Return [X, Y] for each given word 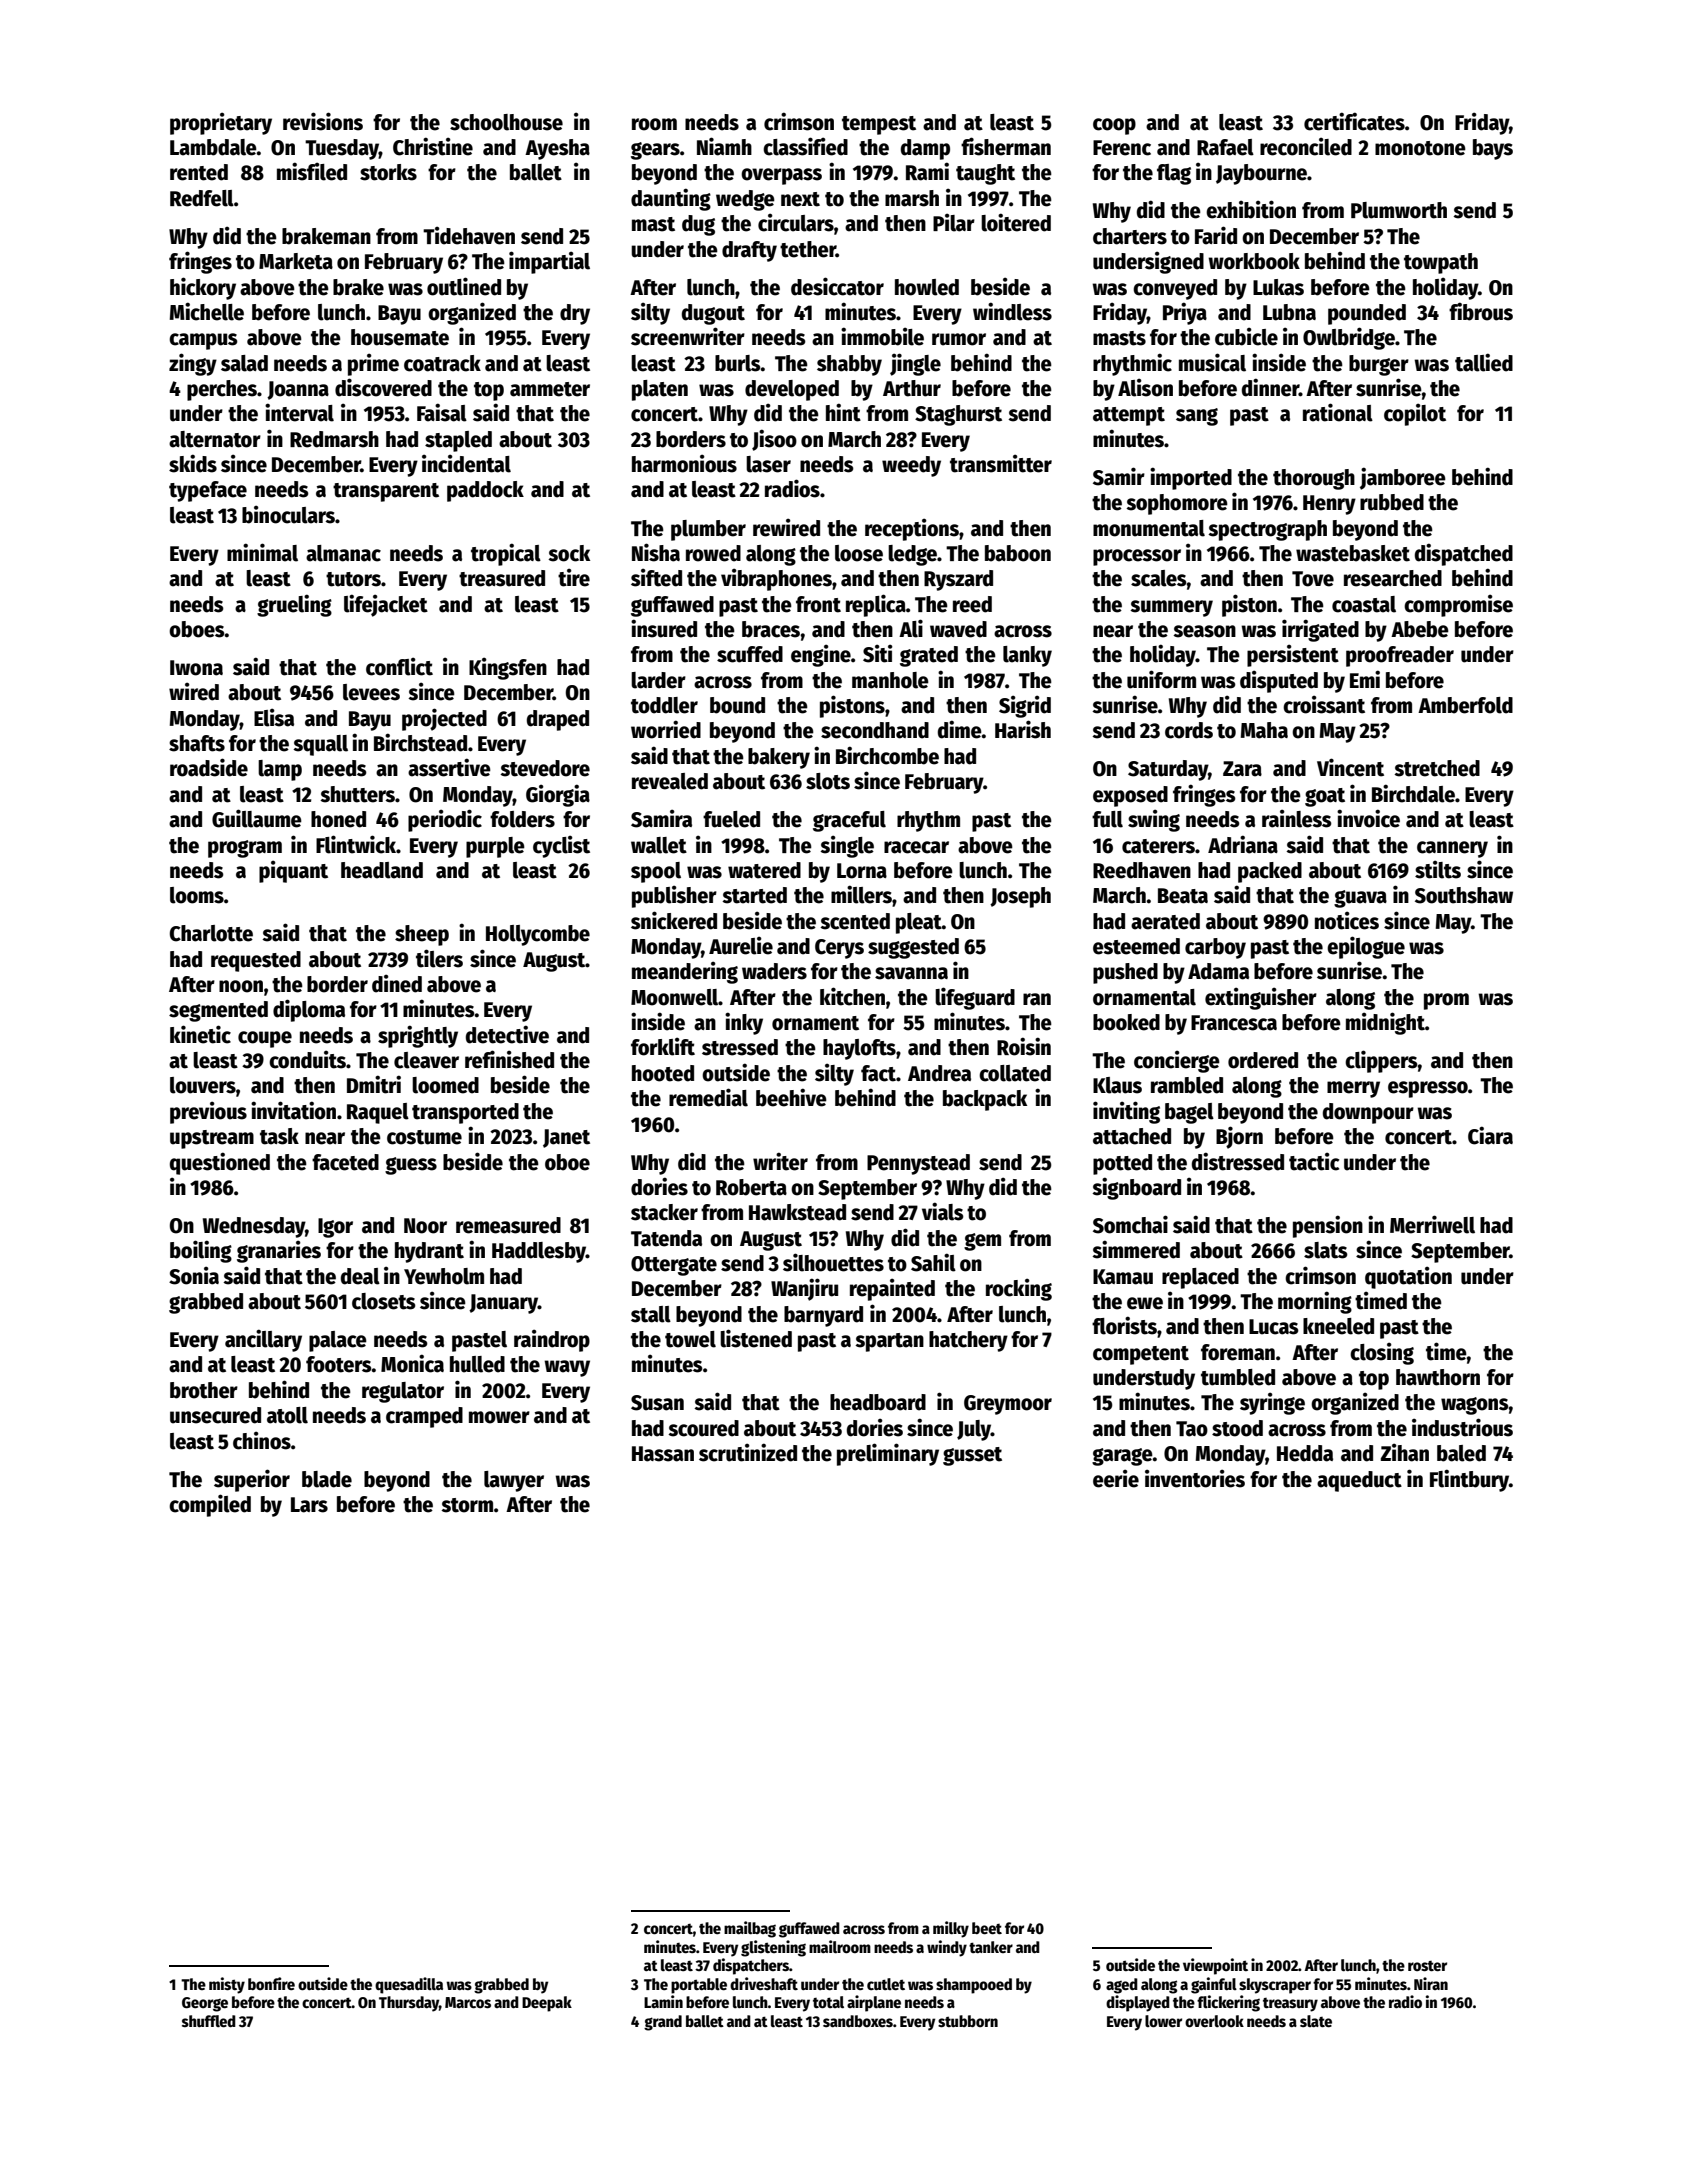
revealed [670, 781]
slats [1326, 1250]
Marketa [296, 261]
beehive [791, 1097]
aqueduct [1359, 1481]
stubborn [968, 2021]
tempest [879, 125]
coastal [1364, 604]
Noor [425, 1226]
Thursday [409, 2004]
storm [467, 1505]
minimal [262, 552]
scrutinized [748, 1452]
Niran [1431, 1983]
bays [1493, 149]
